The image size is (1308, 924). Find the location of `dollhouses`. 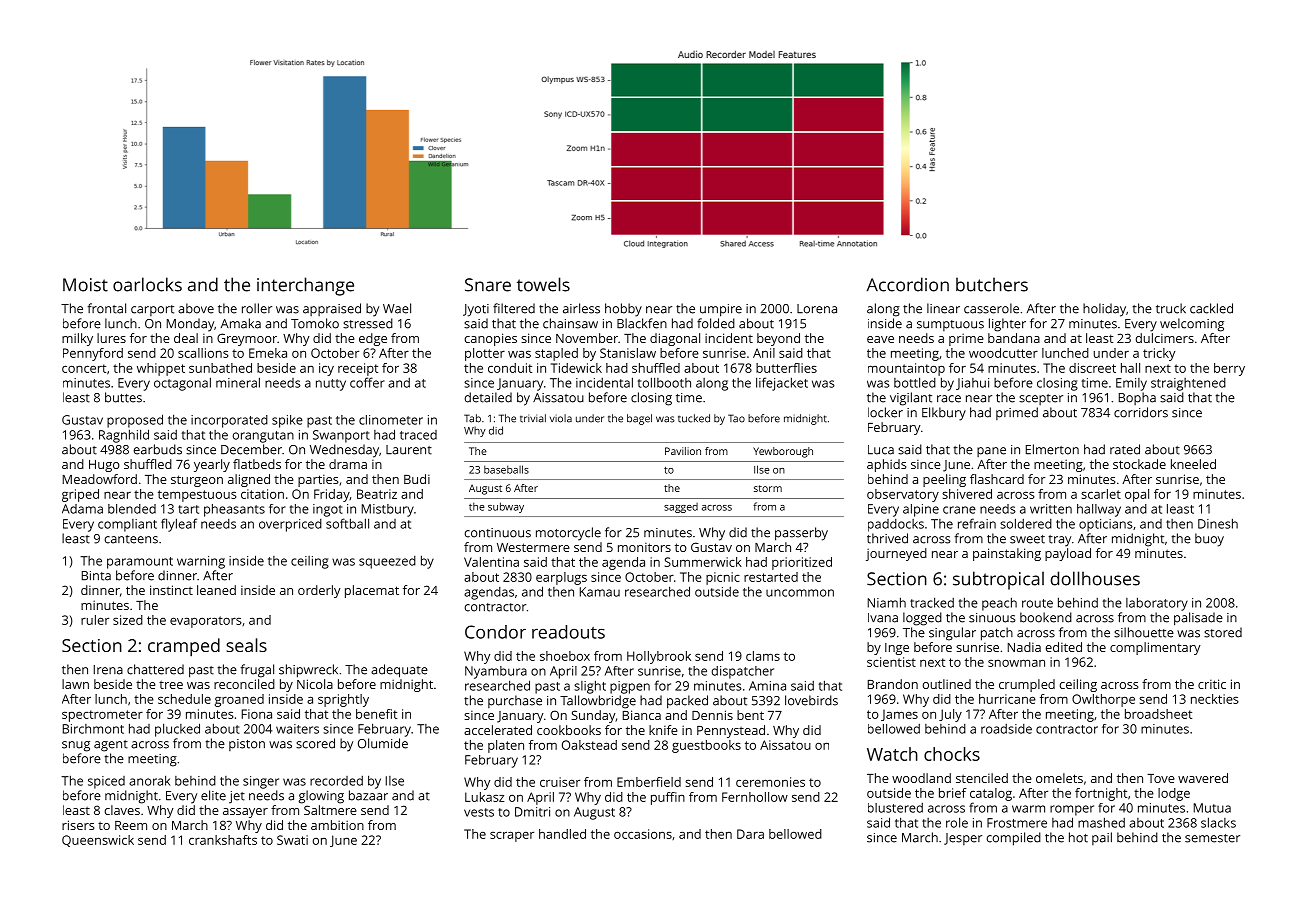

dollhouses is located at coordinates (1095, 578).
